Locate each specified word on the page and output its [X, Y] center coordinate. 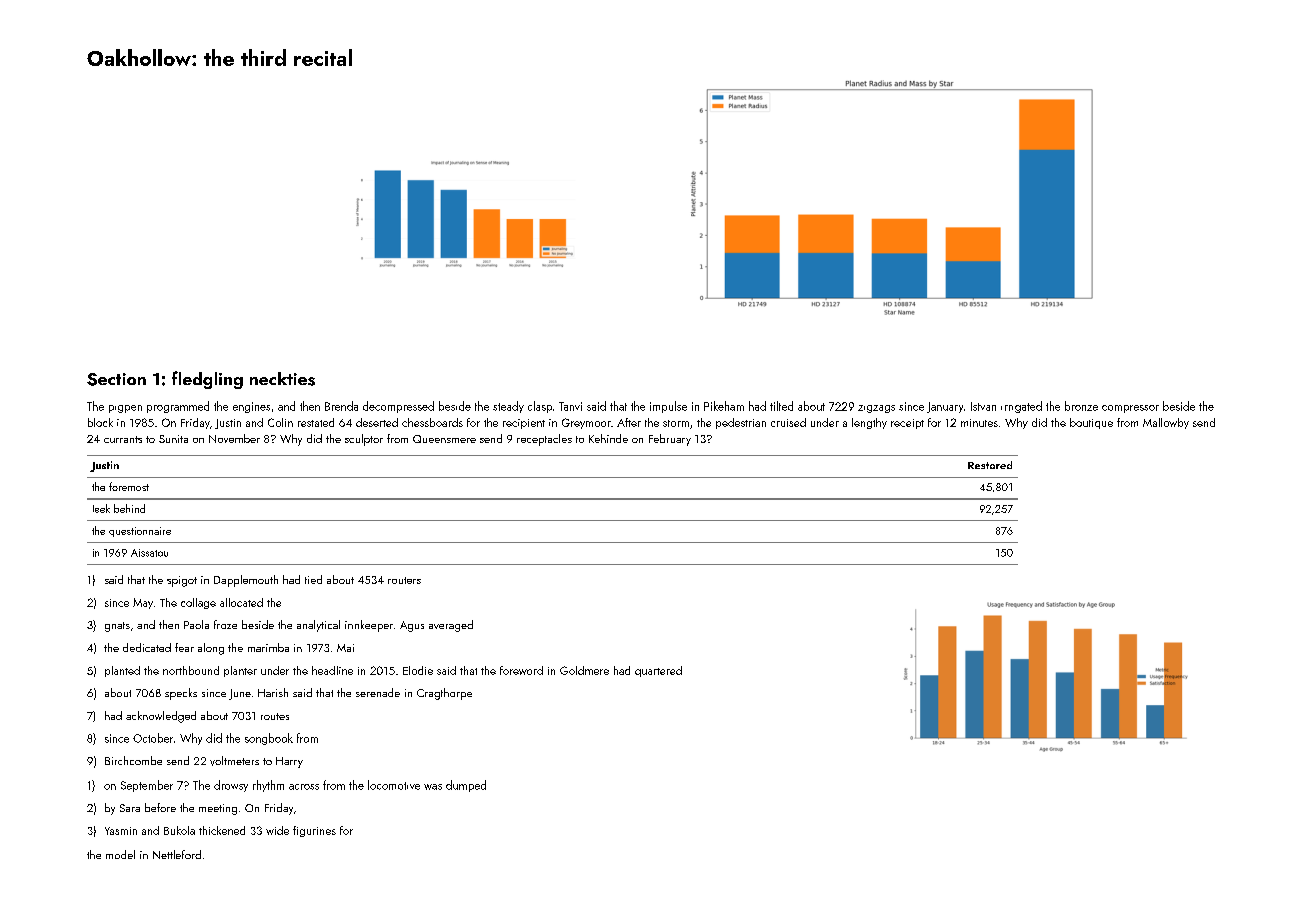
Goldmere [584, 670]
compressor [1130, 409]
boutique [1091, 423]
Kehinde [608, 438]
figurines [314, 831]
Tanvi [570, 406]
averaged [451, 626]
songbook [269, 739]
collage [198, 603]
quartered [658, 671]
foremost [129, 486]
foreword [521, 670]
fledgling [207, 380]
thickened [222, 830]
